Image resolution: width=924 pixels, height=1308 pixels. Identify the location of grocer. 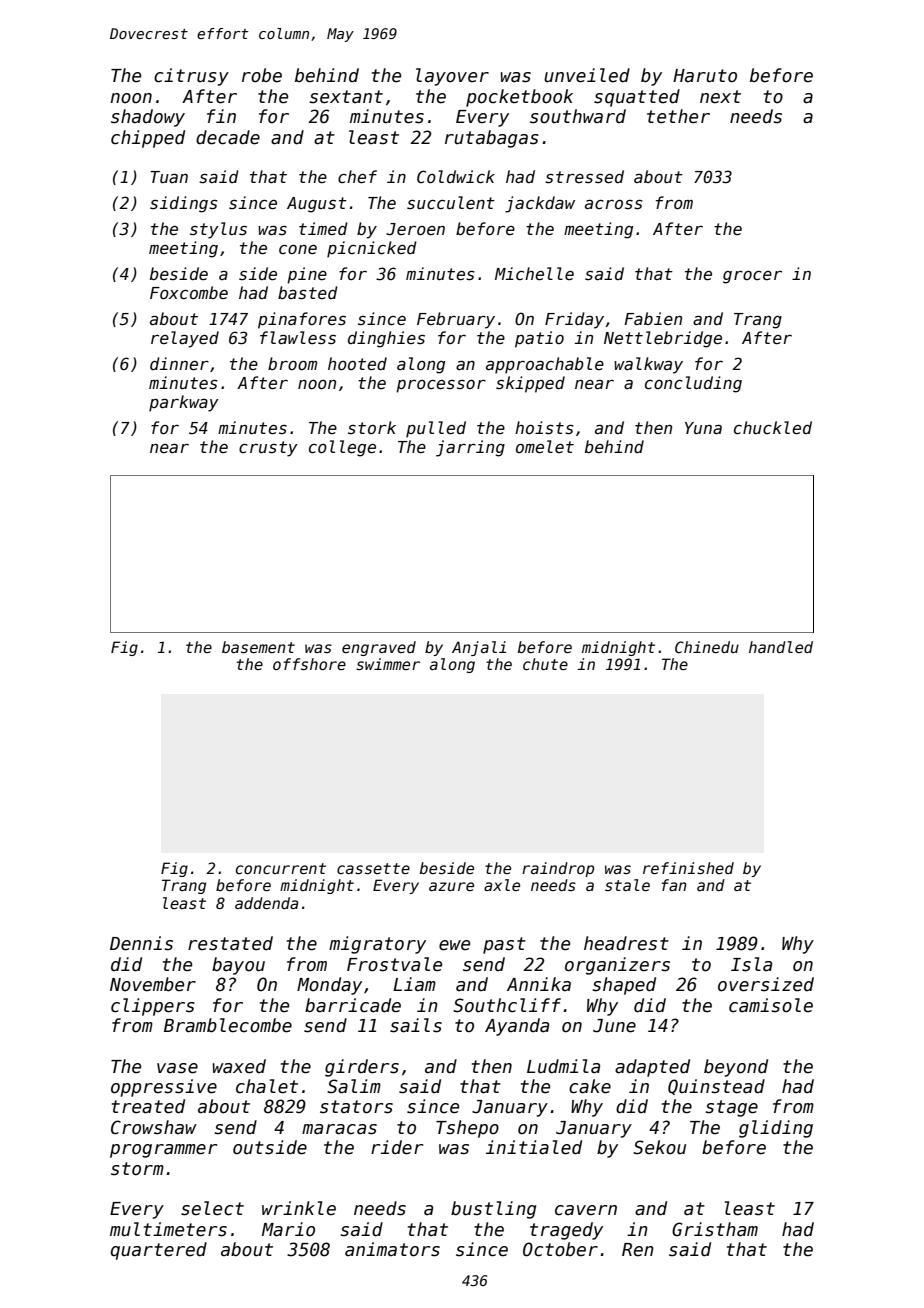
(752, 277).
